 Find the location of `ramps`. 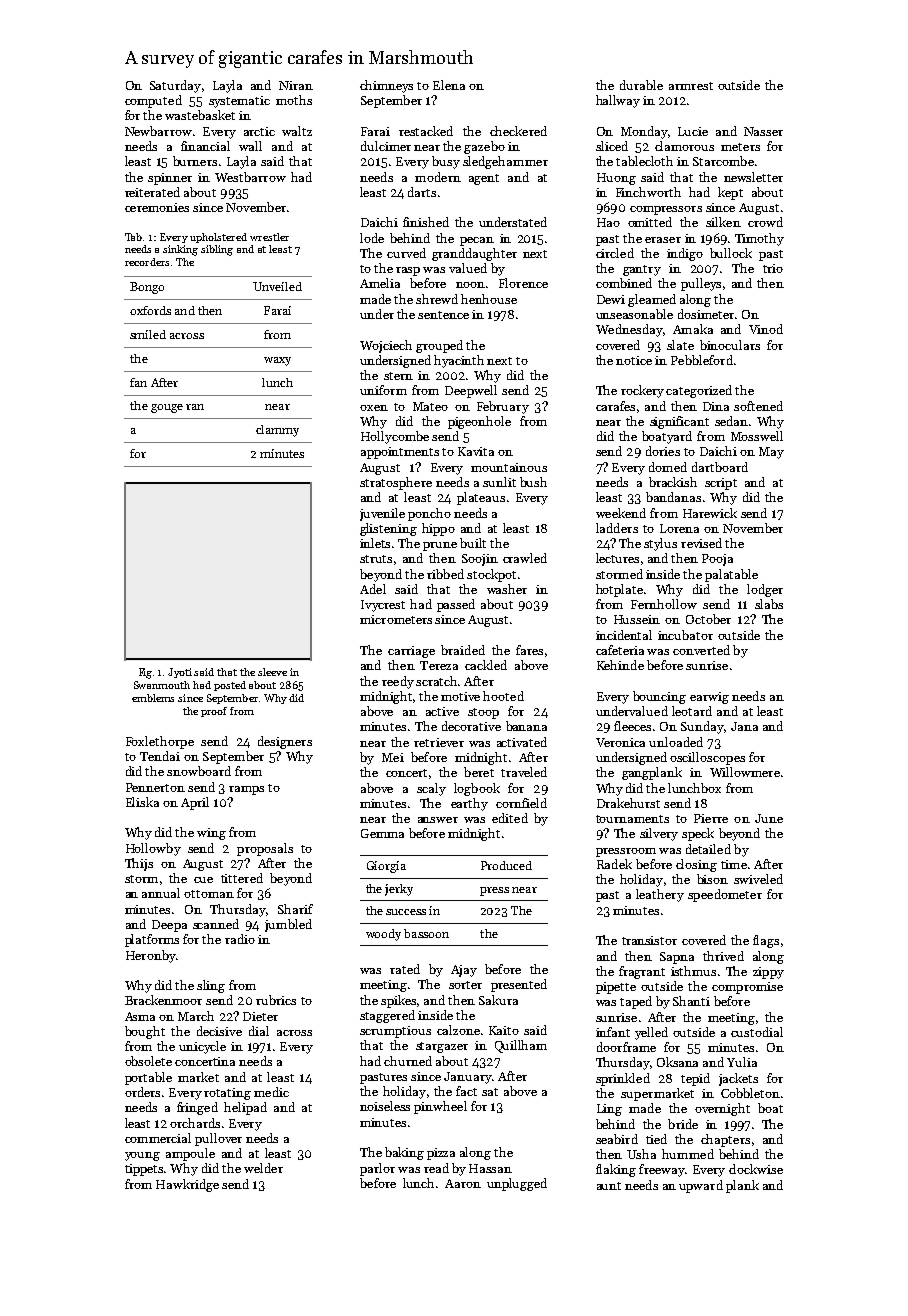

ramps is located at coordinates (246, 790).
